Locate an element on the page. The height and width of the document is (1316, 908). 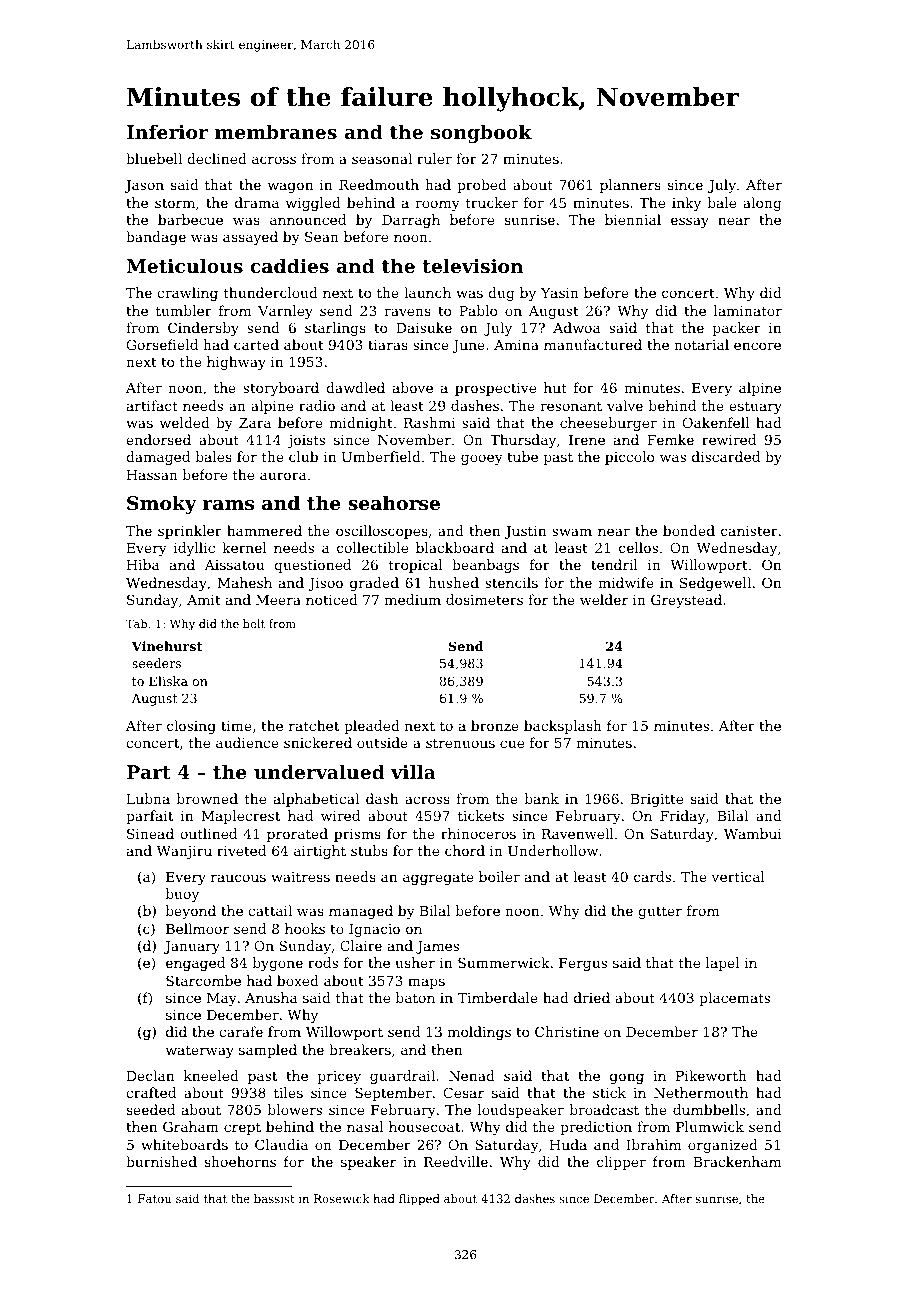
Hassan is located at coordinates (152, 475).
